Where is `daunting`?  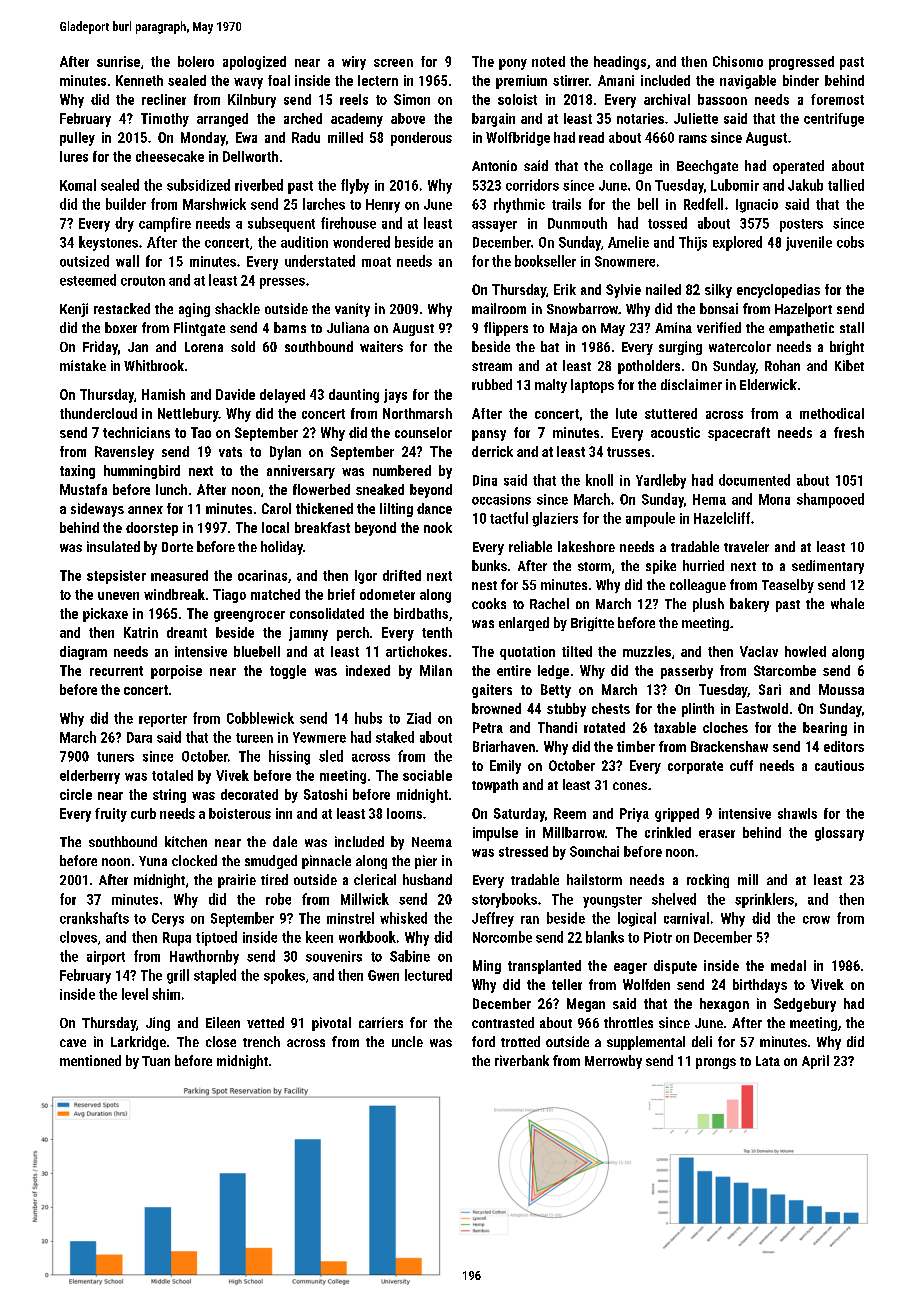 daunting is located at coordinates (354, 396).
